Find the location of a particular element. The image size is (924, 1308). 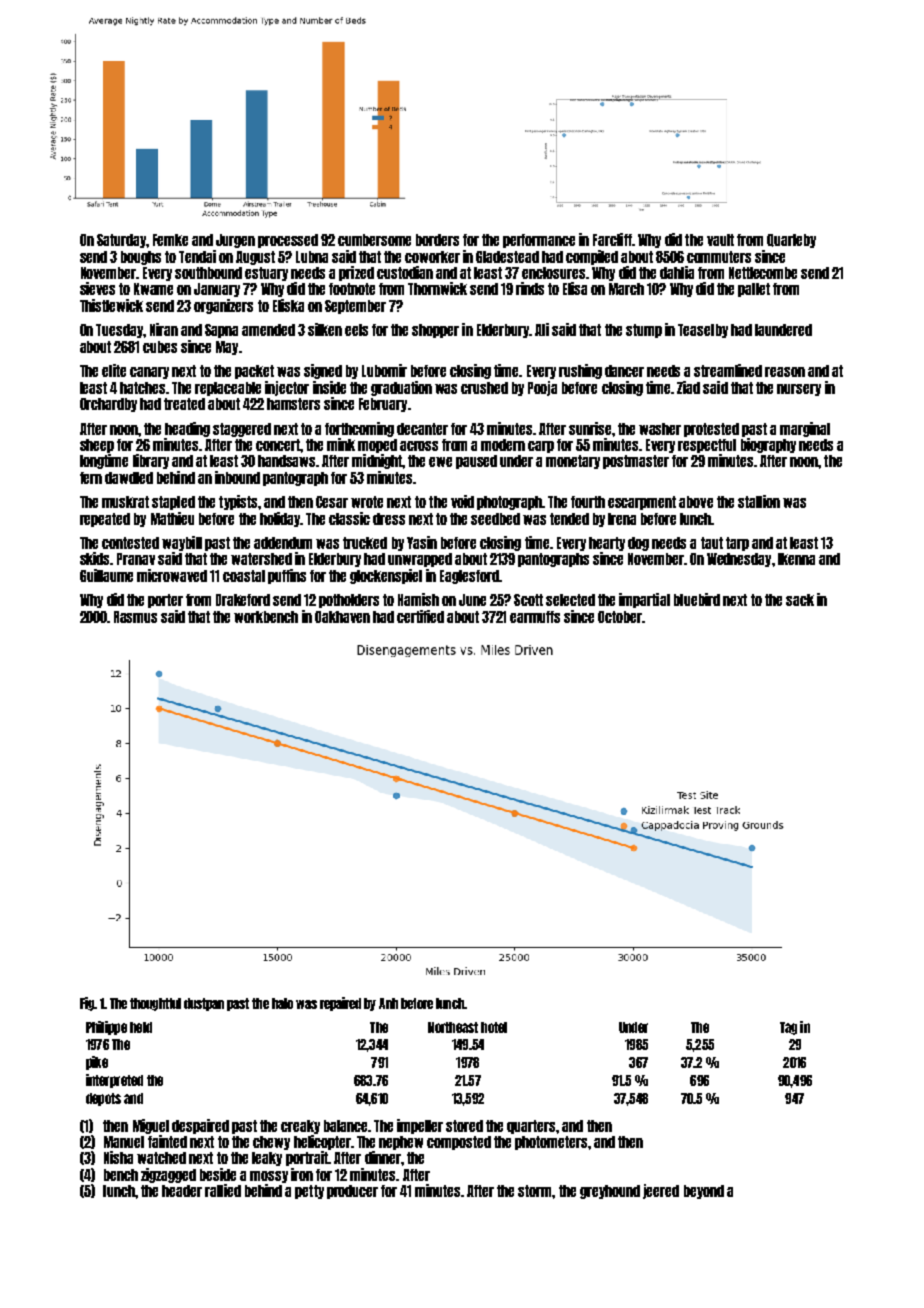

impartial is located at coordinates (644, 600).
